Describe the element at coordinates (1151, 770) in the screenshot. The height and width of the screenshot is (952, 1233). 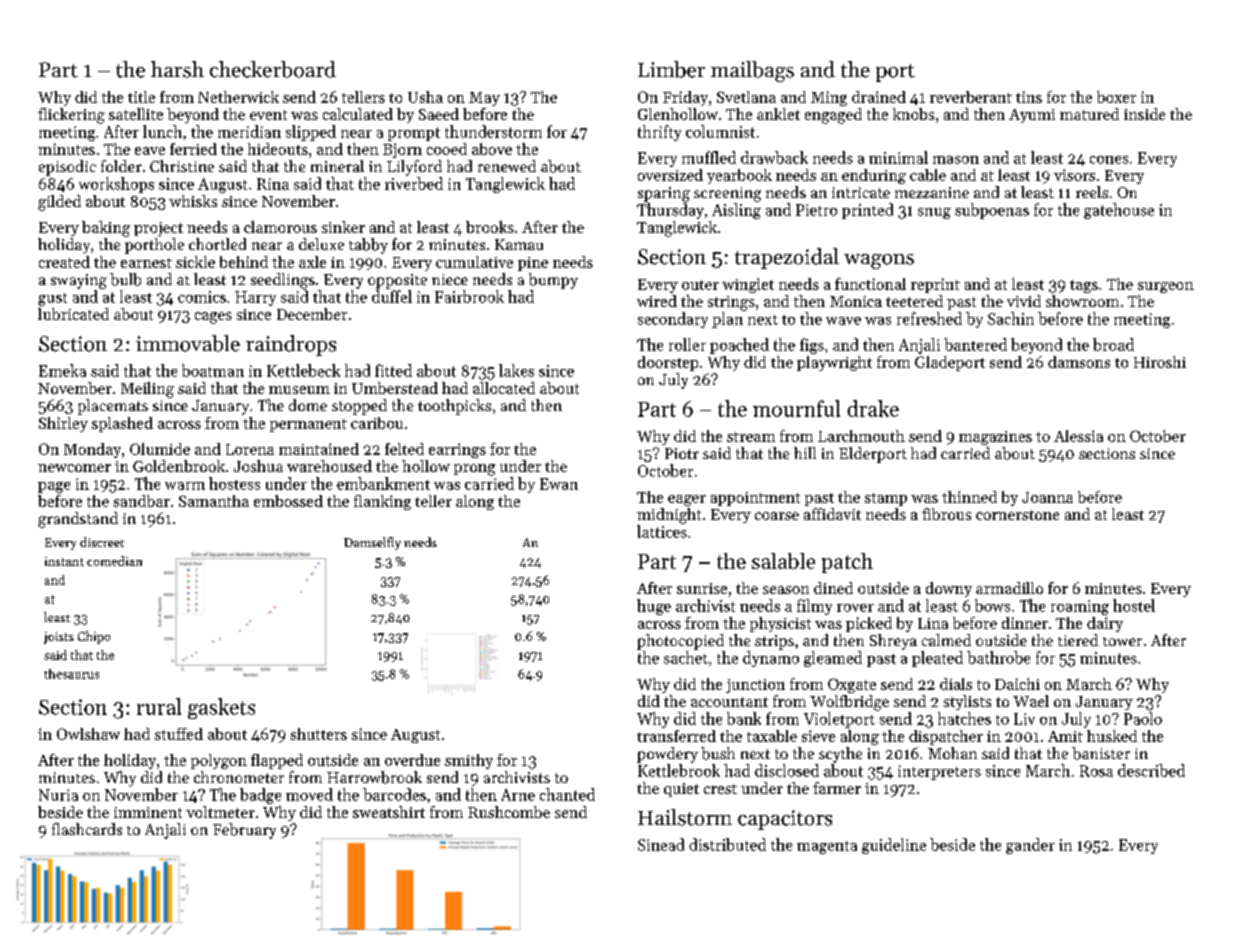
I see `described` at that location.
